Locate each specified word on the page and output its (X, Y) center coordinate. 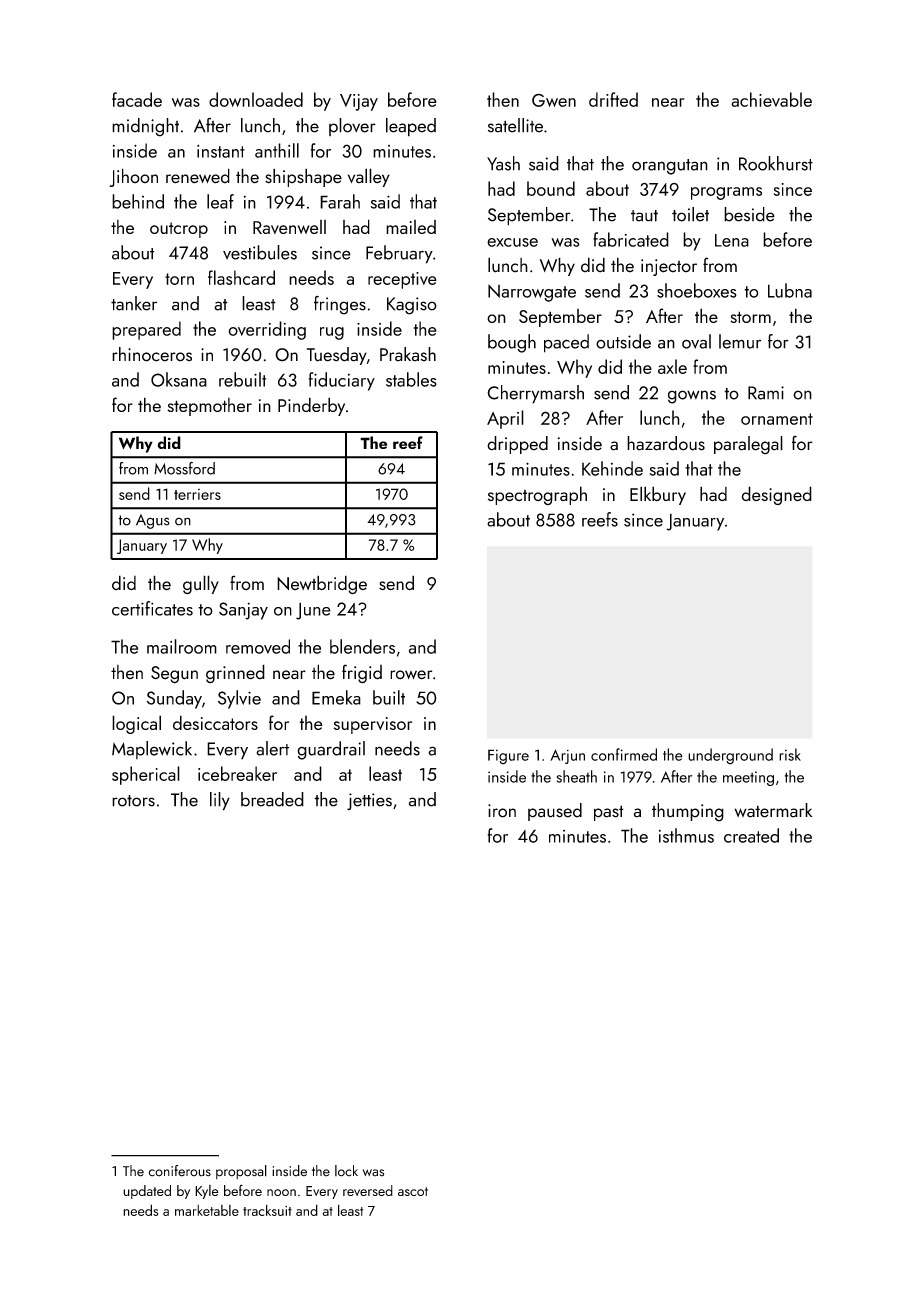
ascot (413, 1191)
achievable (771, 99)
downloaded (256, 99)
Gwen (554, 100)
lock (346, 1171)
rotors (133, 801)
